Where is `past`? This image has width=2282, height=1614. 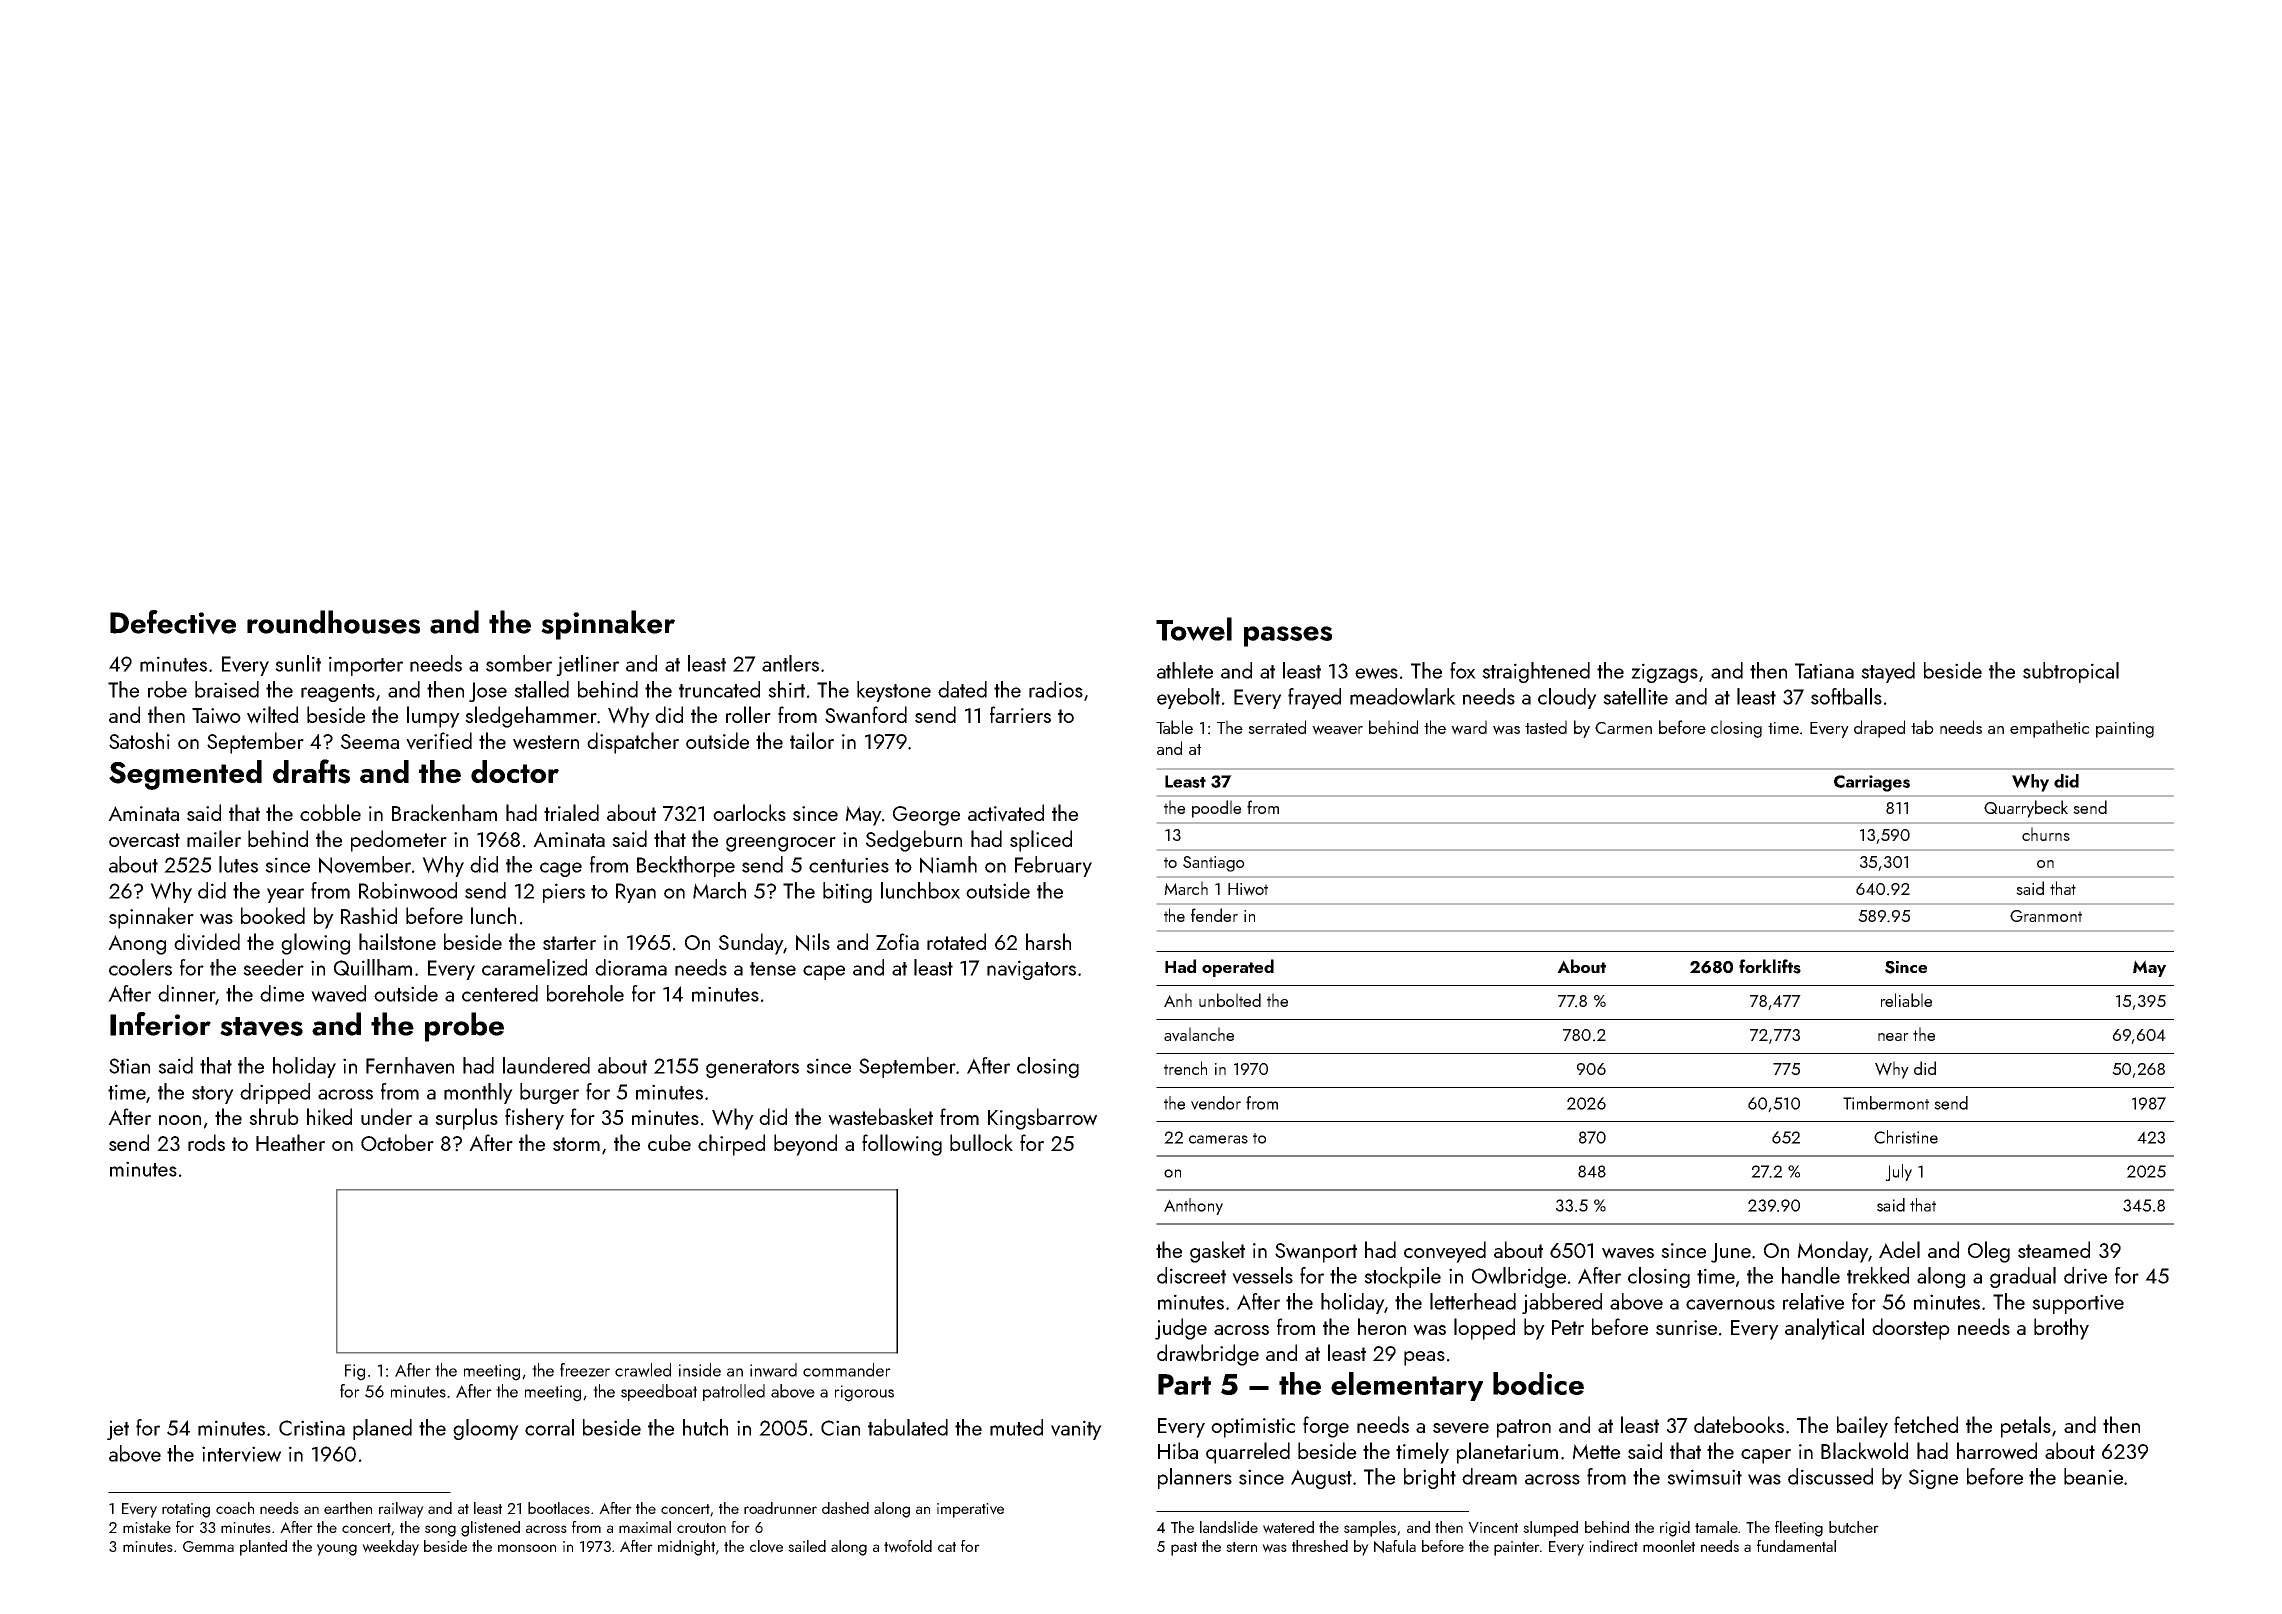
past is located at coordinates (1184, 1549).
